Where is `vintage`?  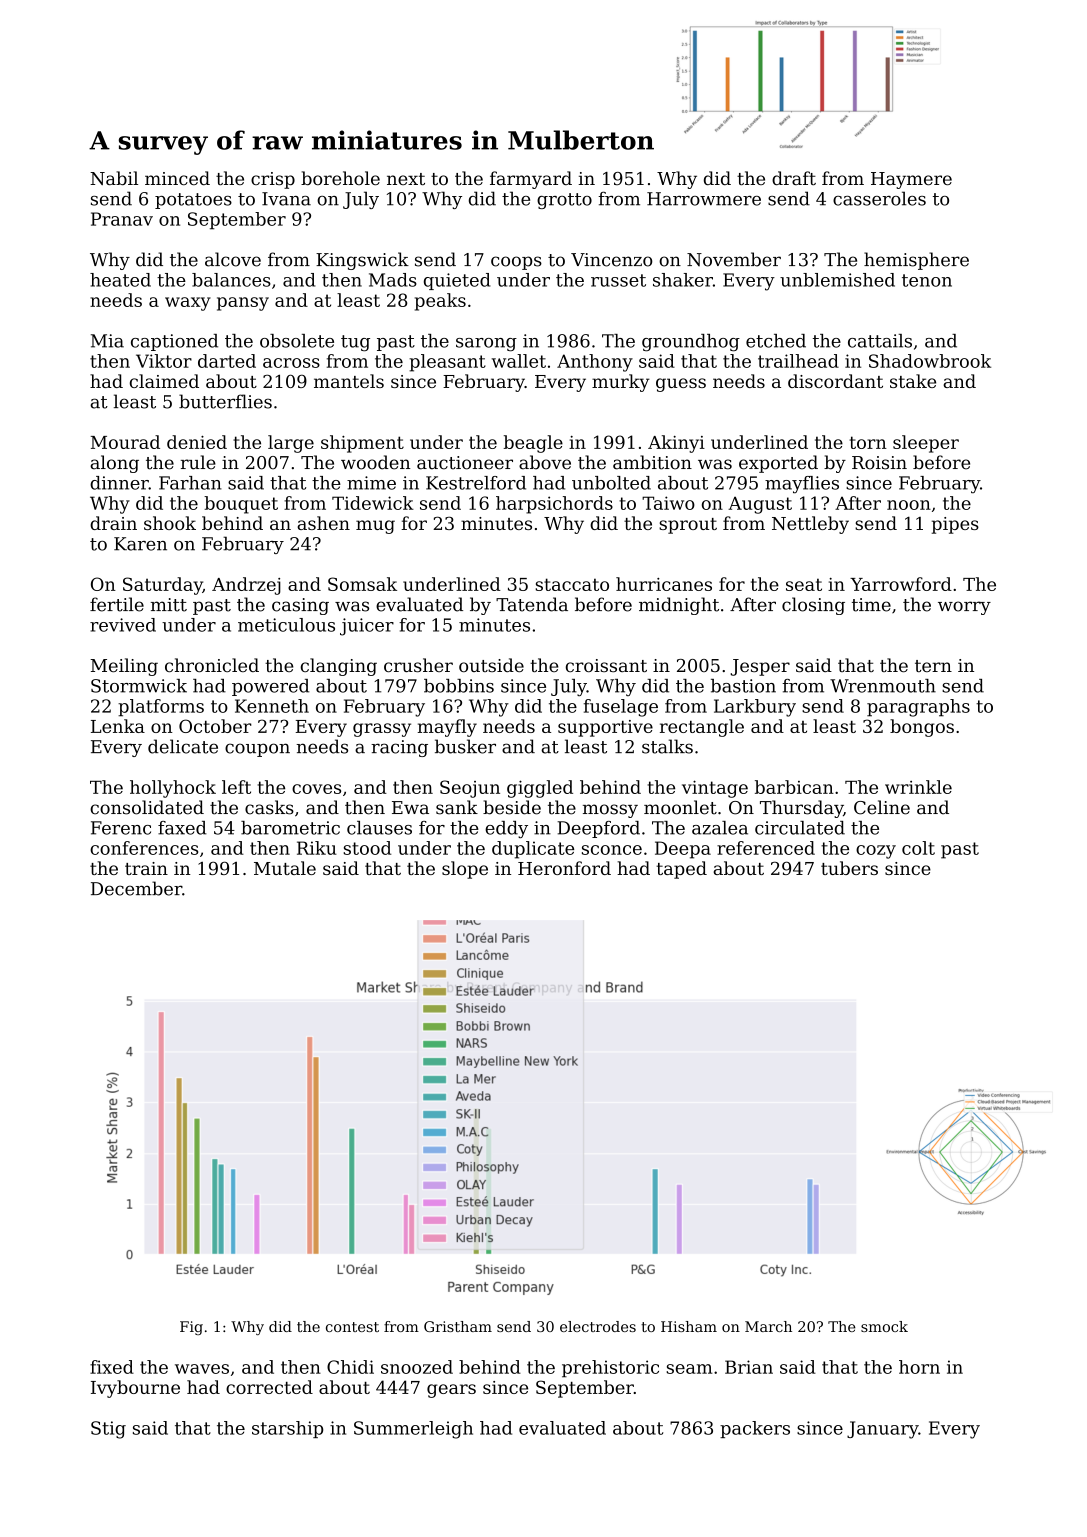 vintage is located at coordinates (715, 789).
